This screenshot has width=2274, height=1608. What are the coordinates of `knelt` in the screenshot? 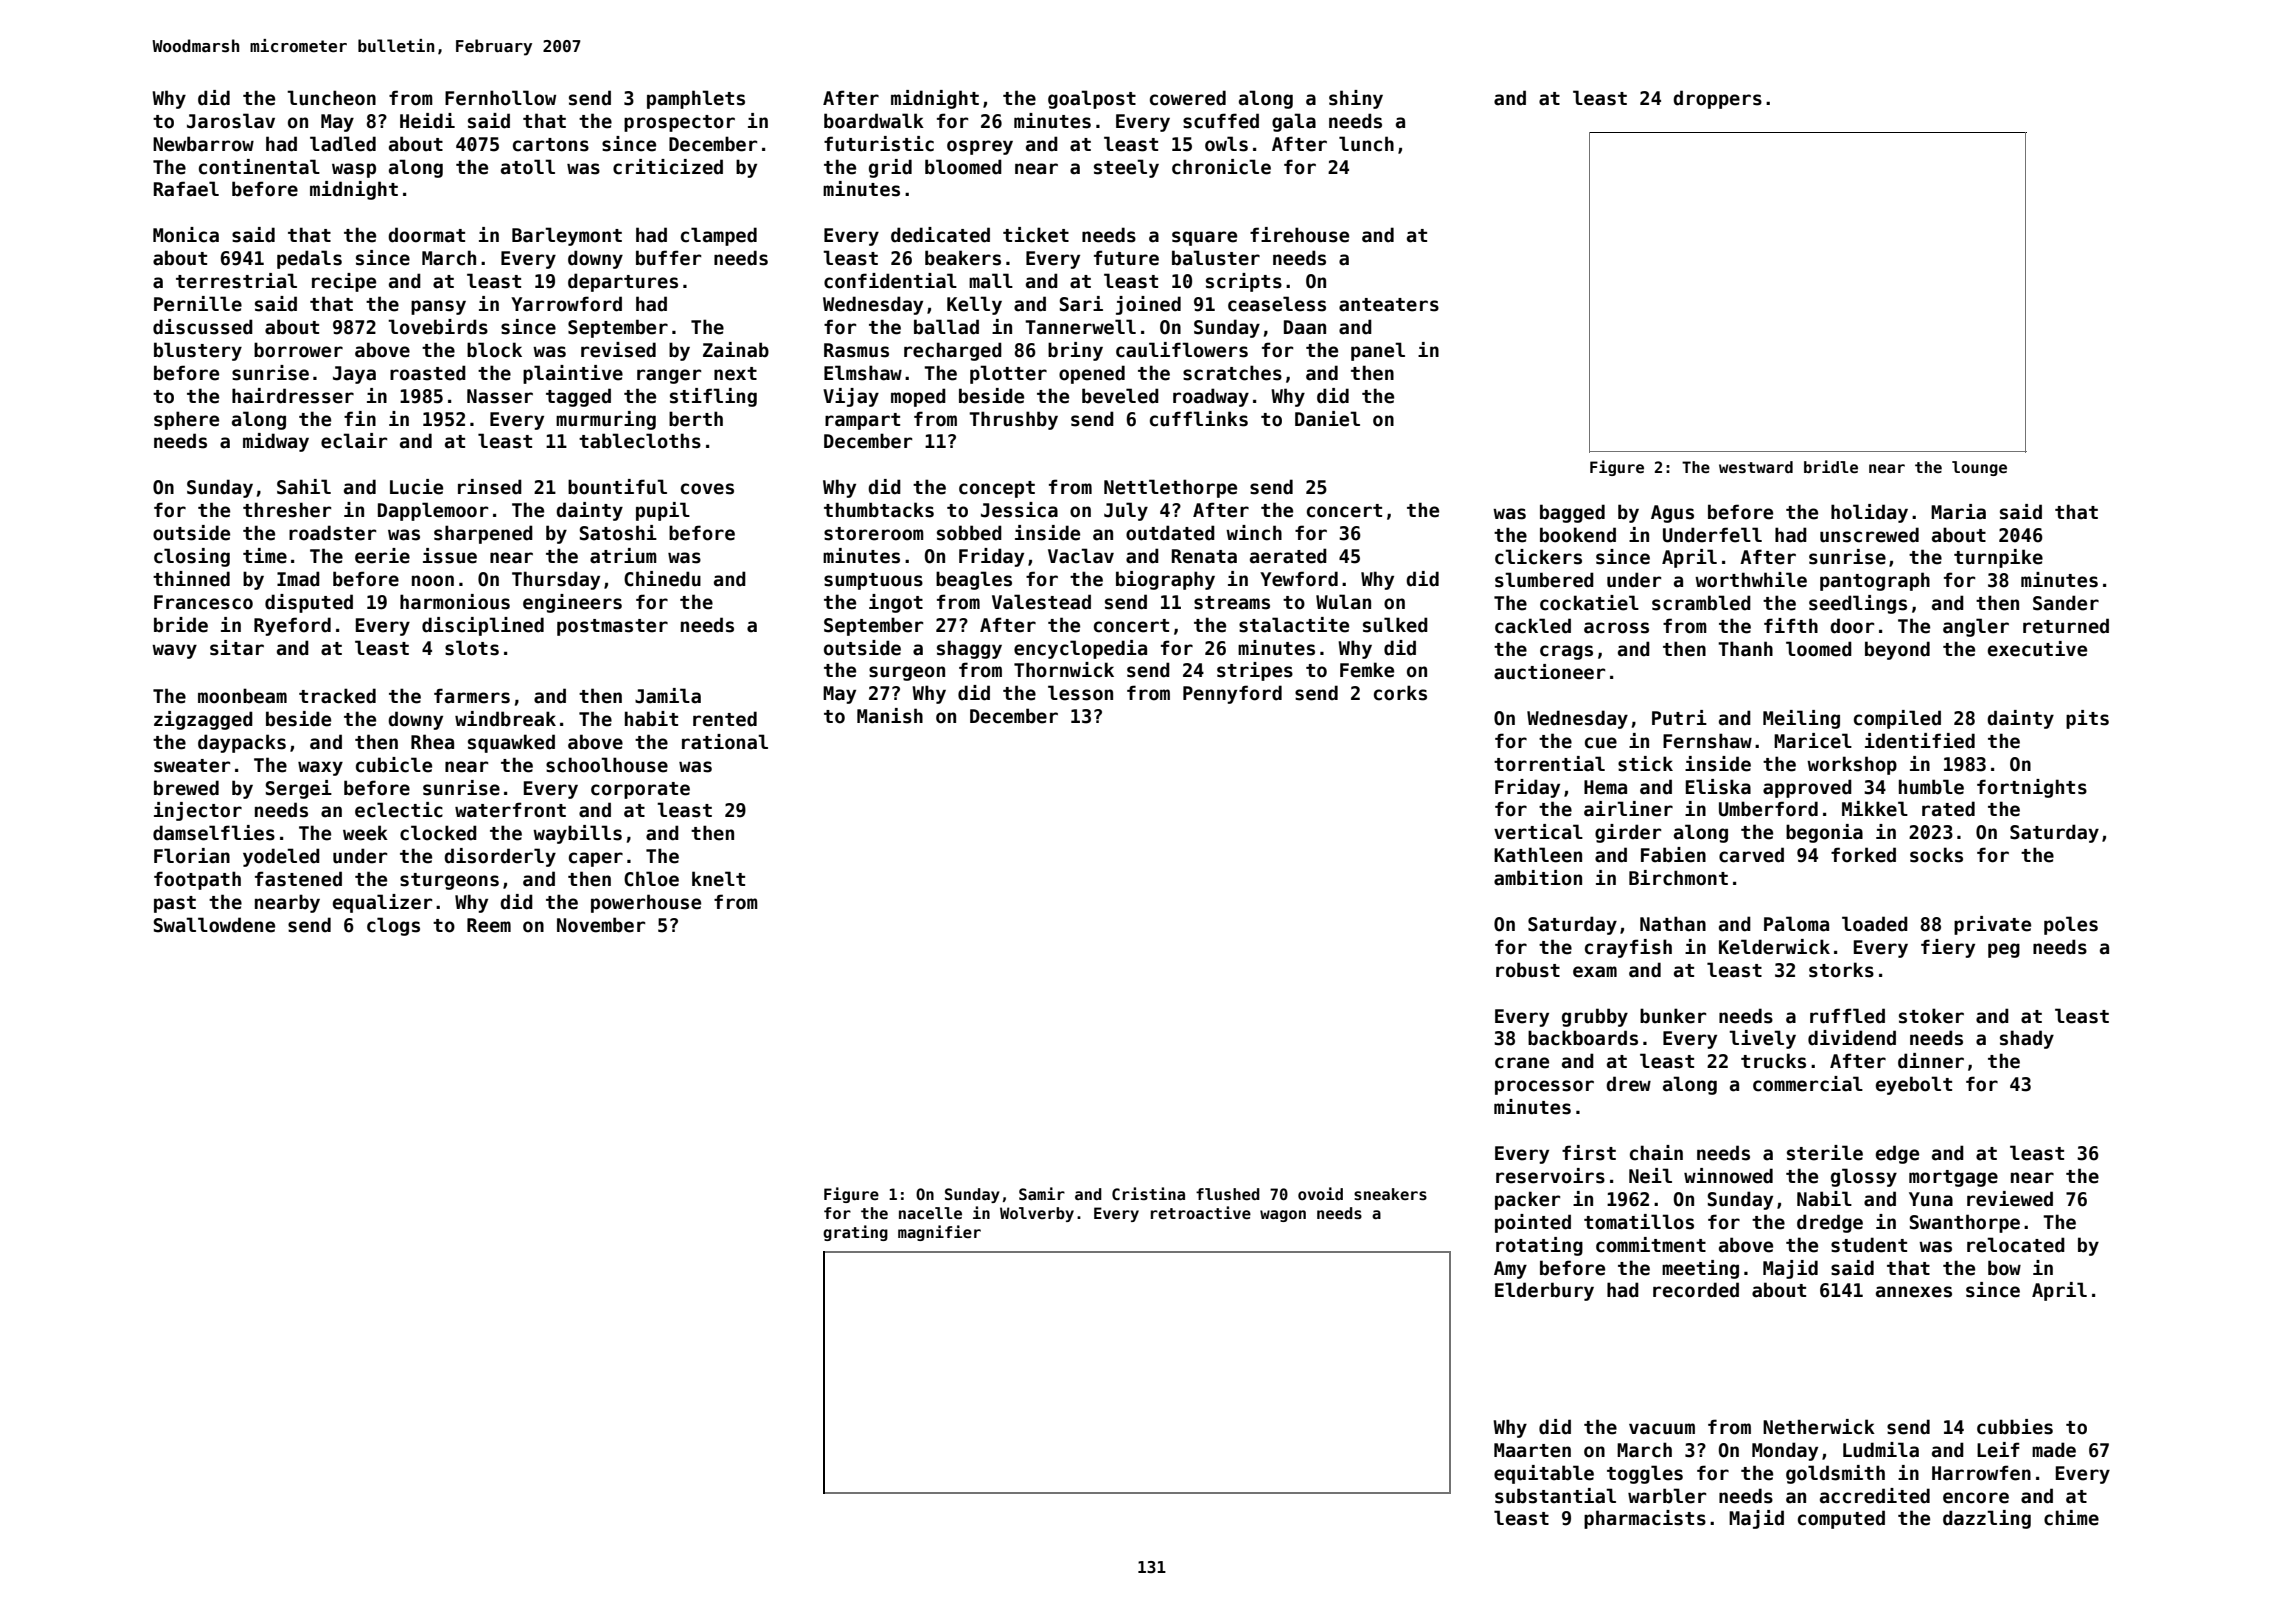 It's located at (718, 879).
